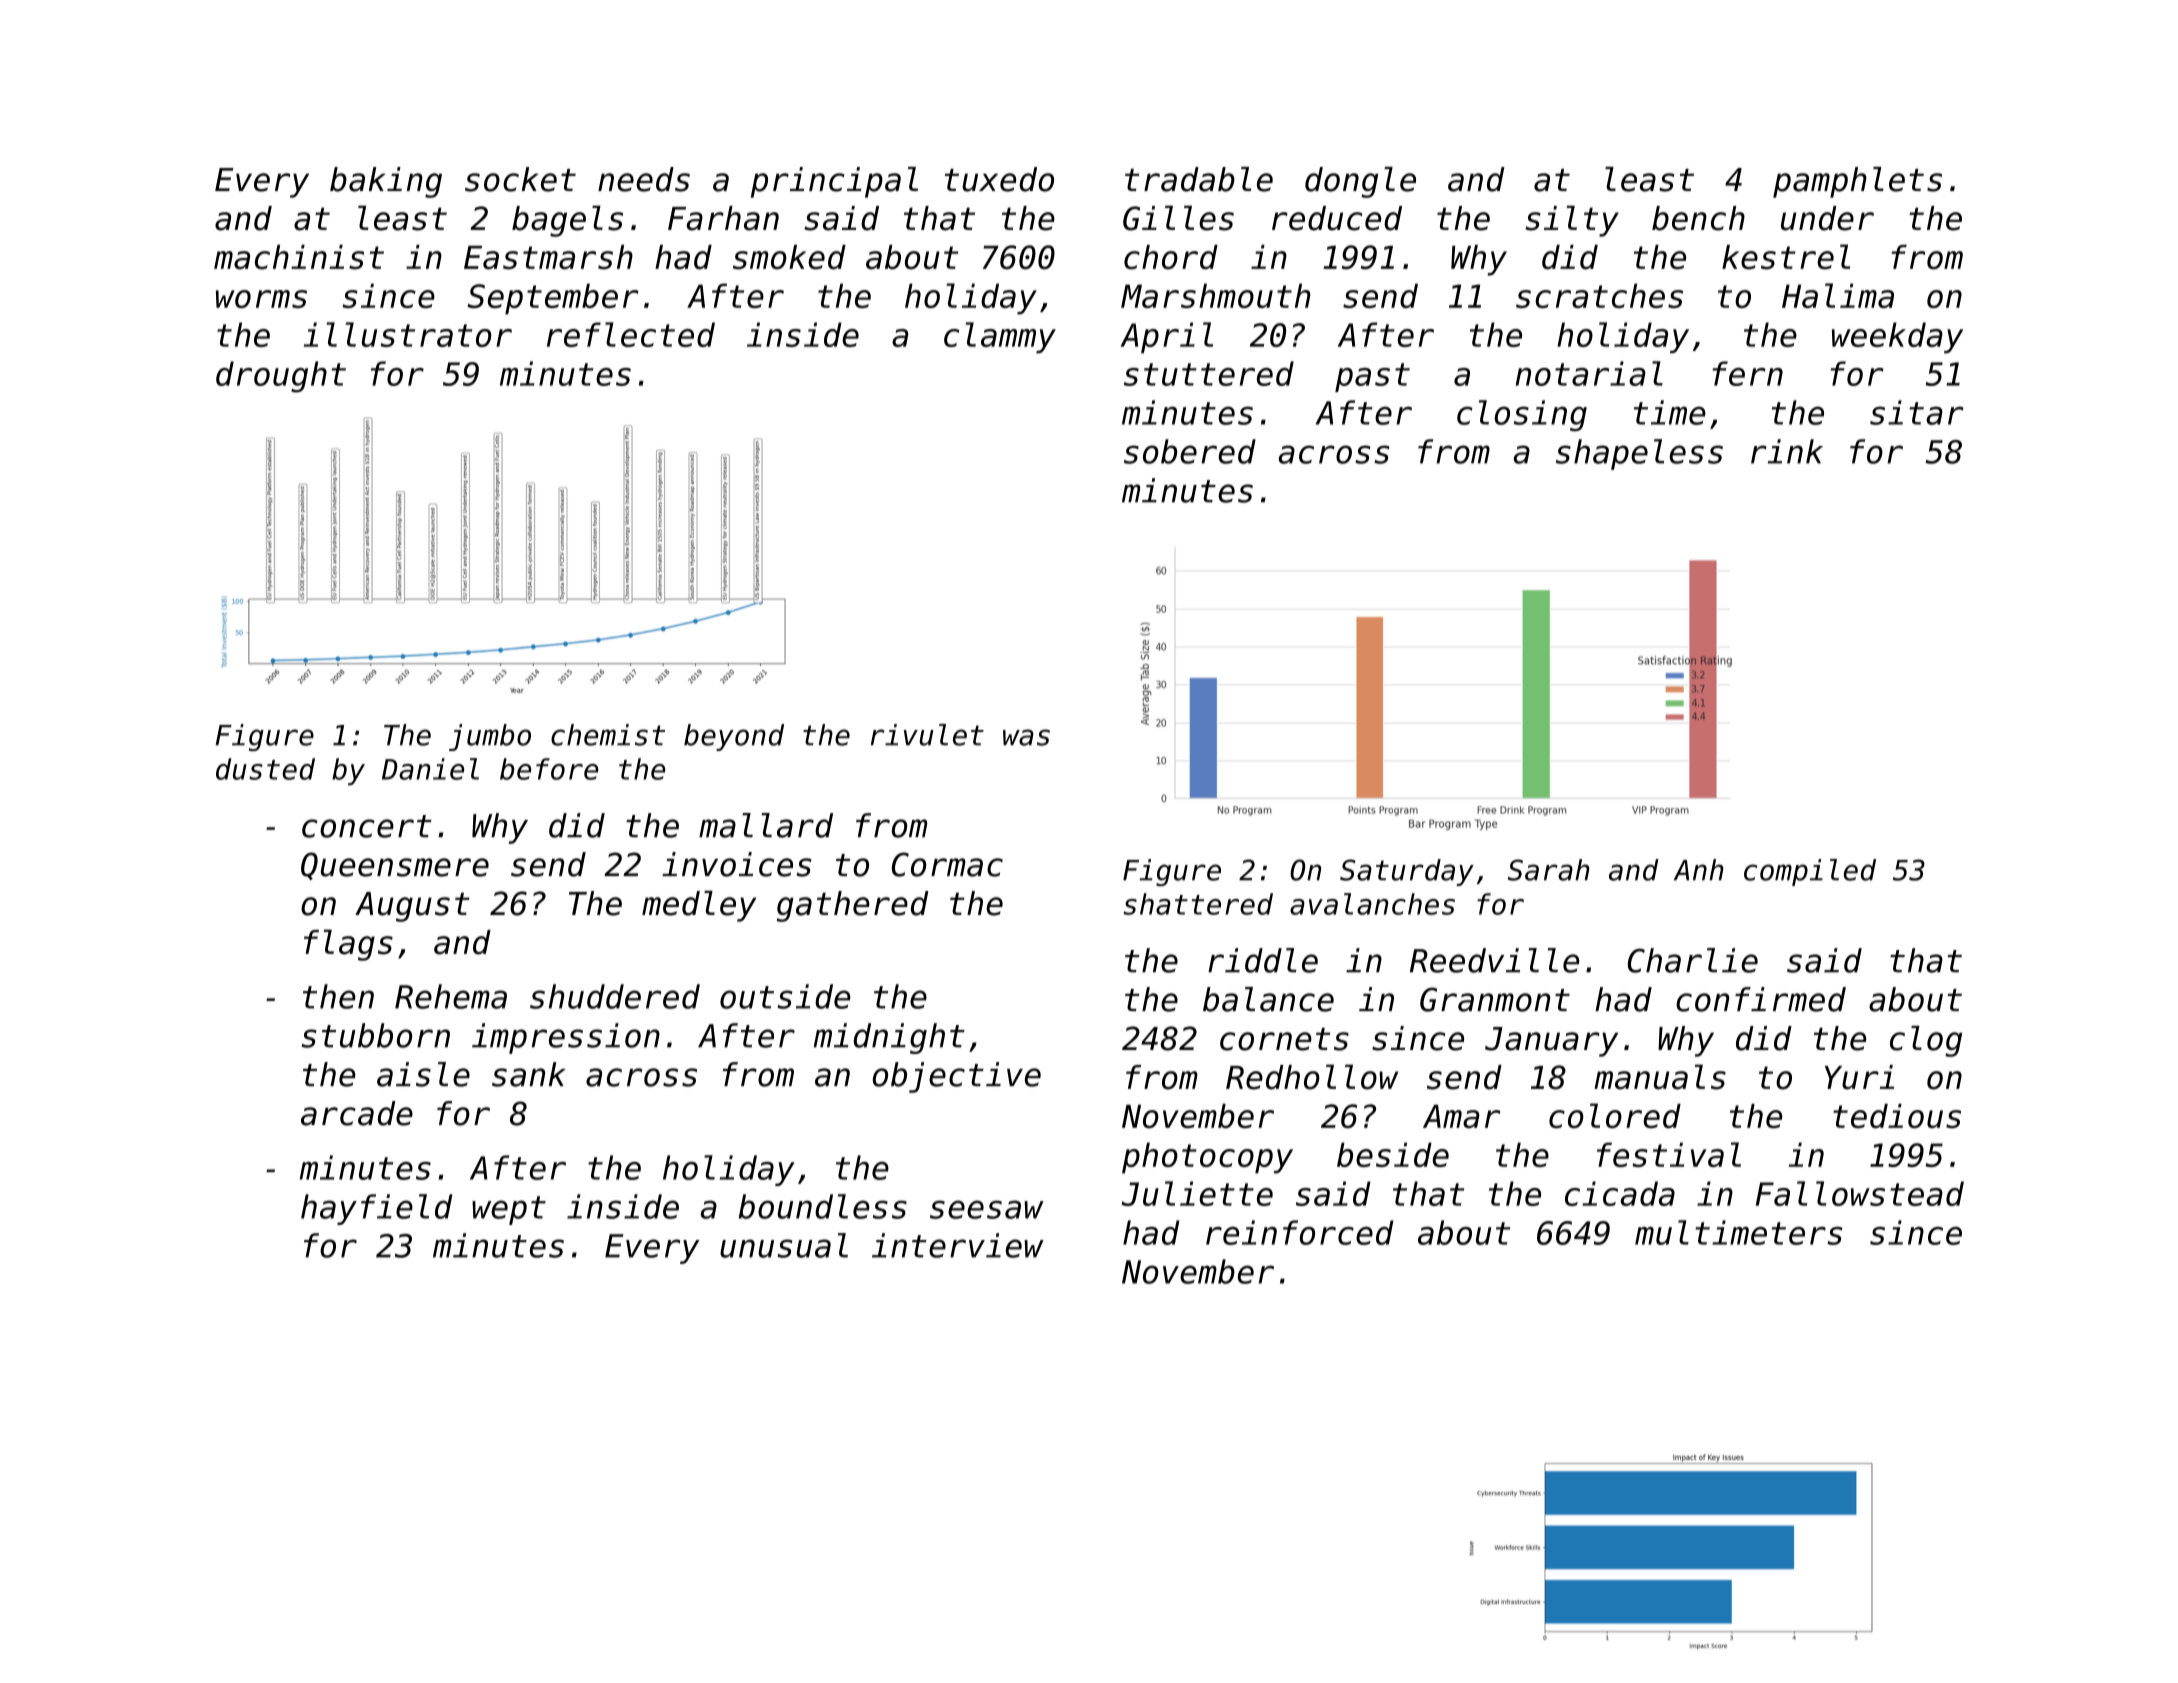  Describe the element at coordinates (490, 737) in the page. I see `jumbo` at that location.
